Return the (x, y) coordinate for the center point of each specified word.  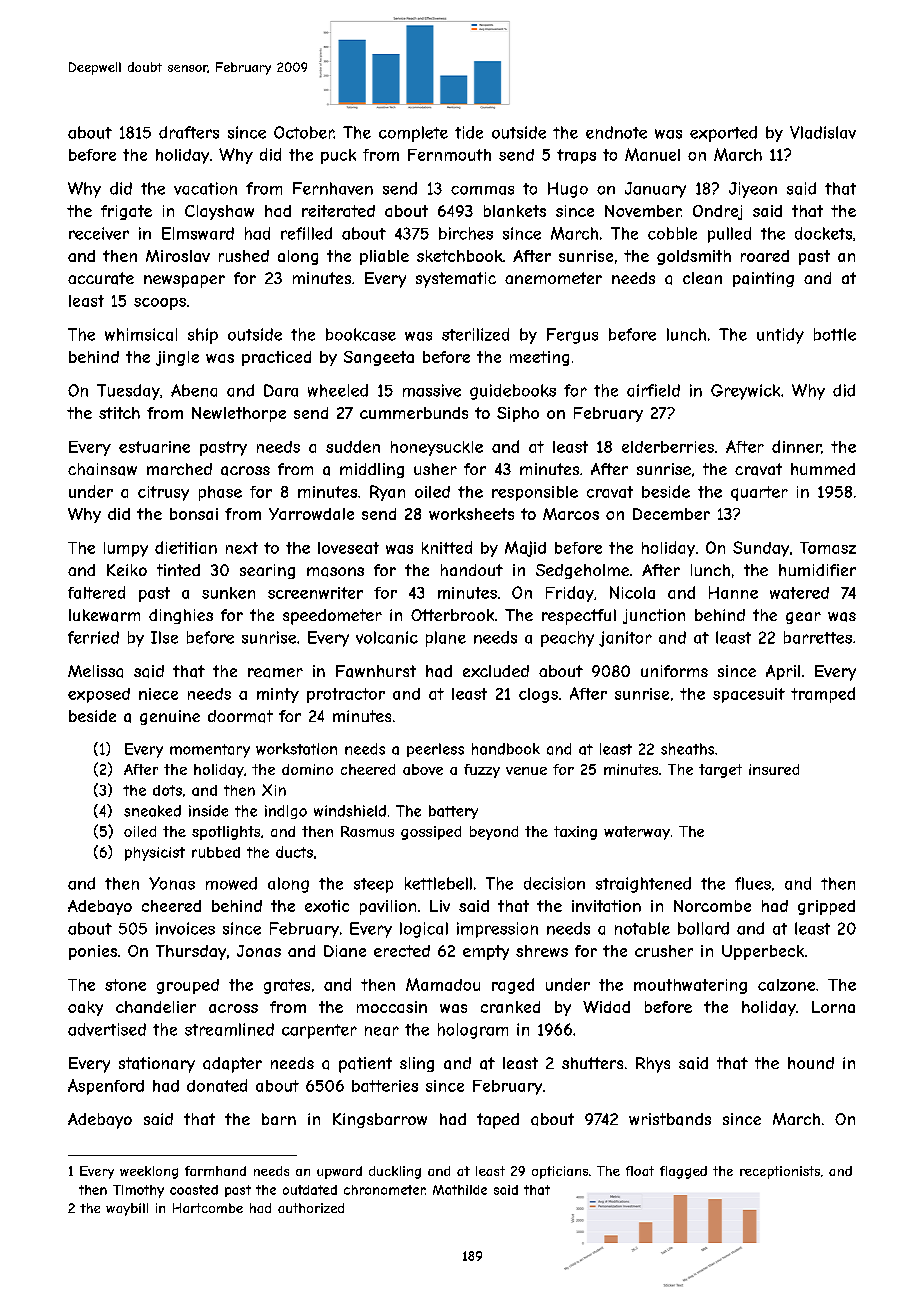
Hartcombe (208, 1208)
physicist (155, 854)
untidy (780, 336)
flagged (683, 1172)
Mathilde (460, 1190)
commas (482, 190)
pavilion (388, 907)
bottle (835, 334)
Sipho (518, 414)
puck (338, 156)
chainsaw (102, 469)
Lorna (833, 1007)
